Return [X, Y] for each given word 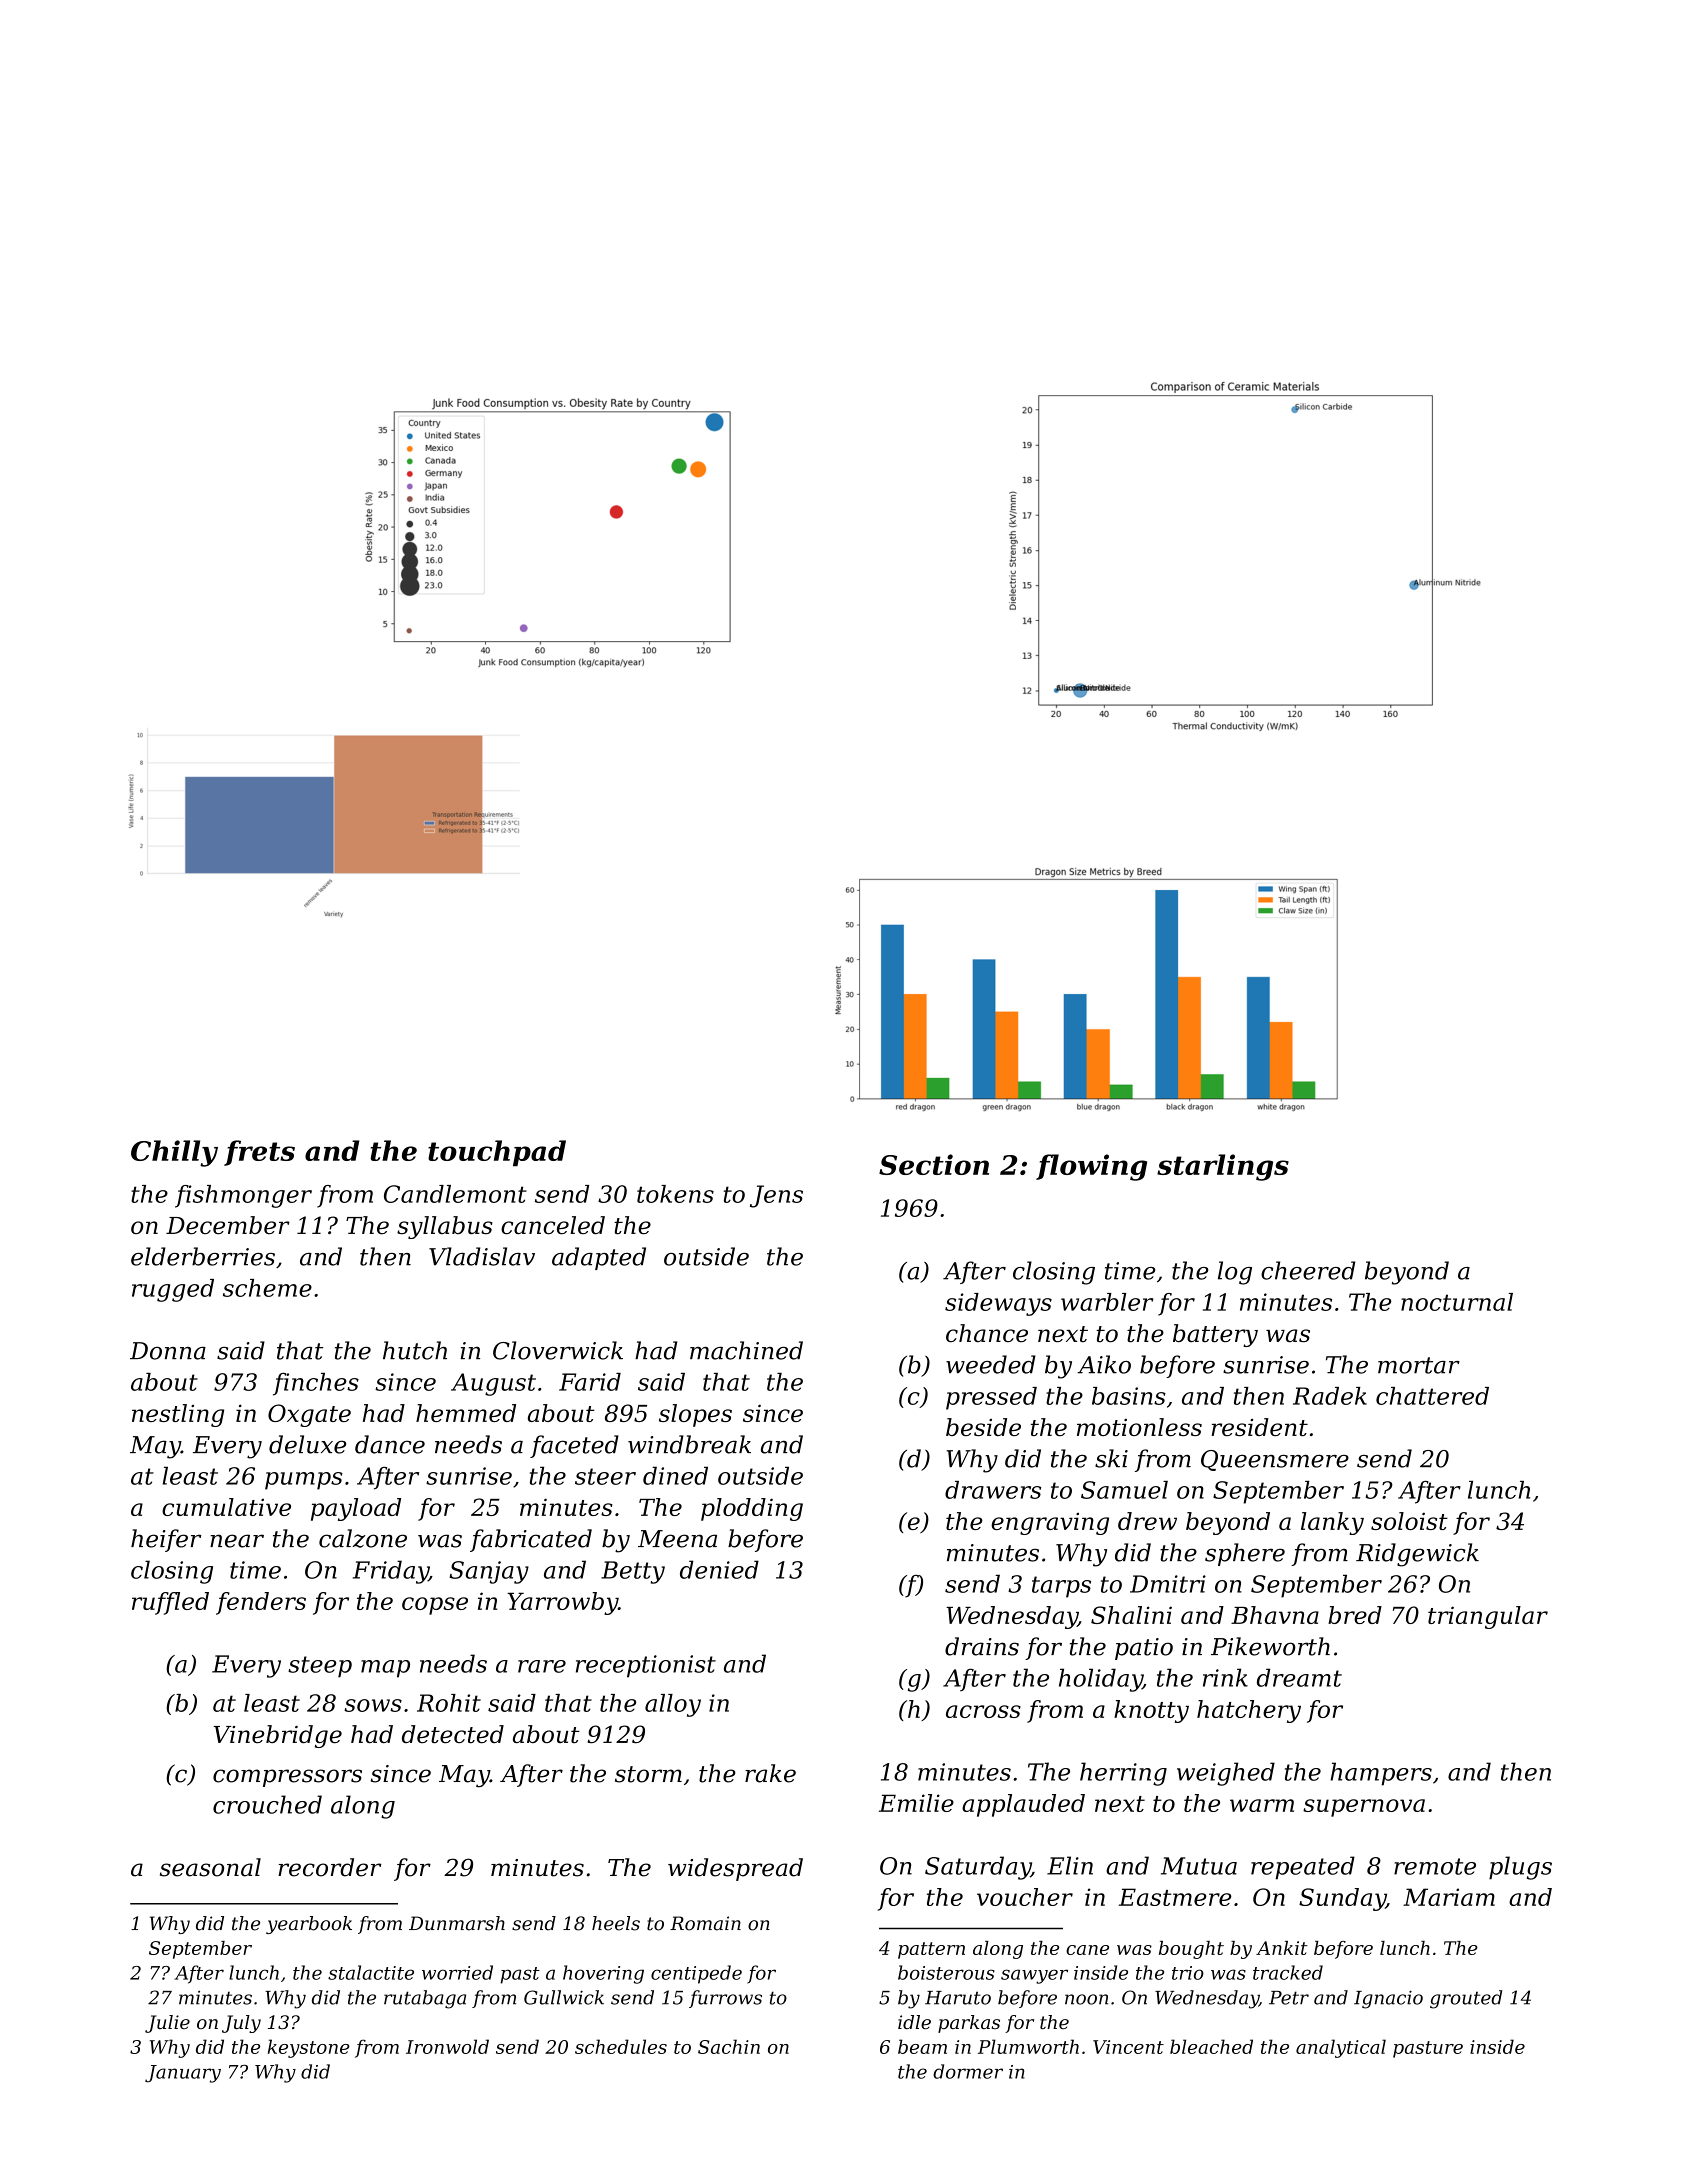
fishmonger [243, 1196]
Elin [1070, 1865]
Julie [167, 2024]
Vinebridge [278, 1736]
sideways [998, 1304]
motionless [1139, 1427]
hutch [415, 1350]
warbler [1107, 1302]
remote [1435, 1866]
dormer [968, 2071]
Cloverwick [558, 1350]
